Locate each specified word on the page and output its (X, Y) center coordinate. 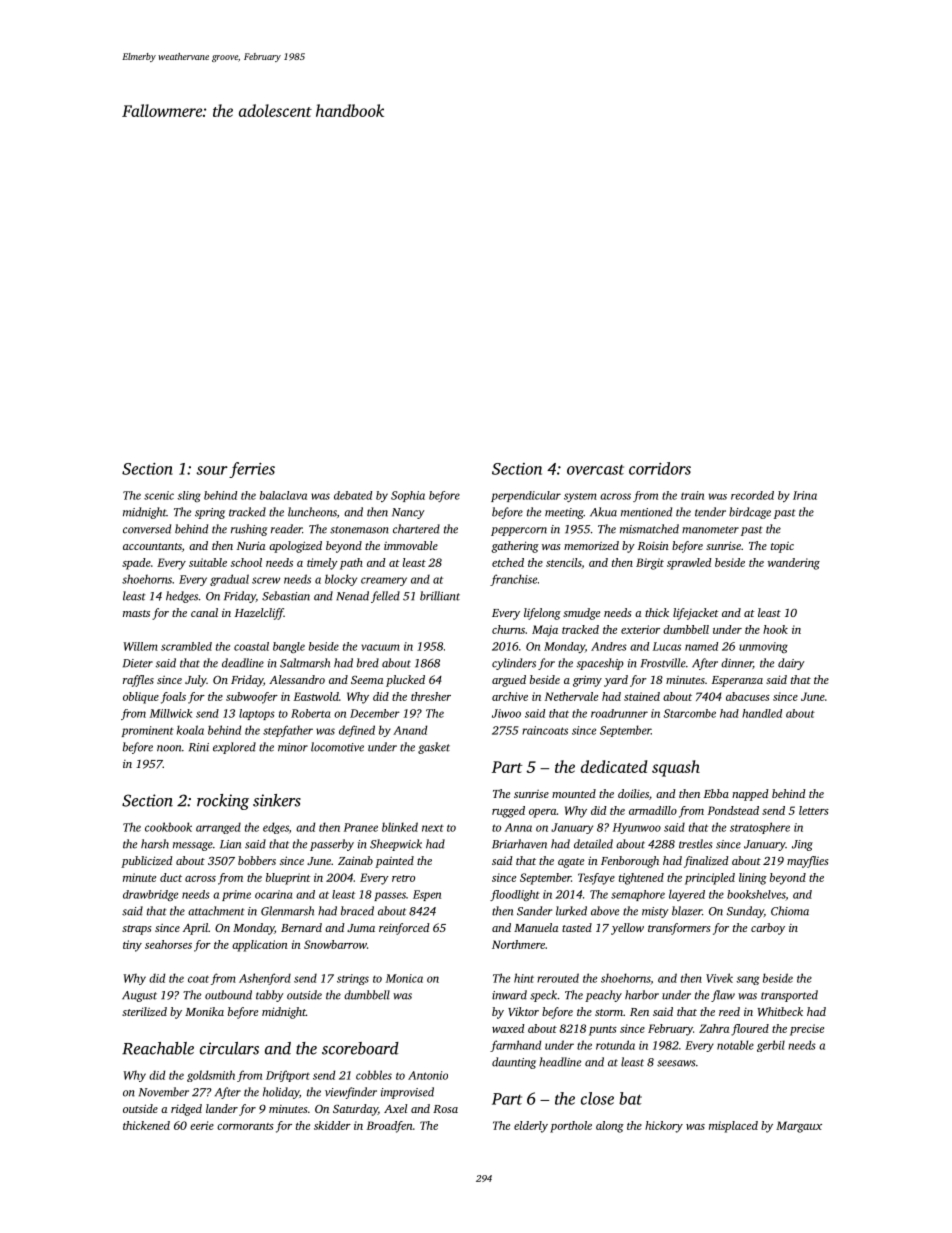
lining (753, 879)
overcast (595, 470)
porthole (571, 1127)
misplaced (733, 1127)
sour (212, 470)
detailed (593, 844)
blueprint (288, 879)
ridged (186, 1110)
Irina (805, 495)
